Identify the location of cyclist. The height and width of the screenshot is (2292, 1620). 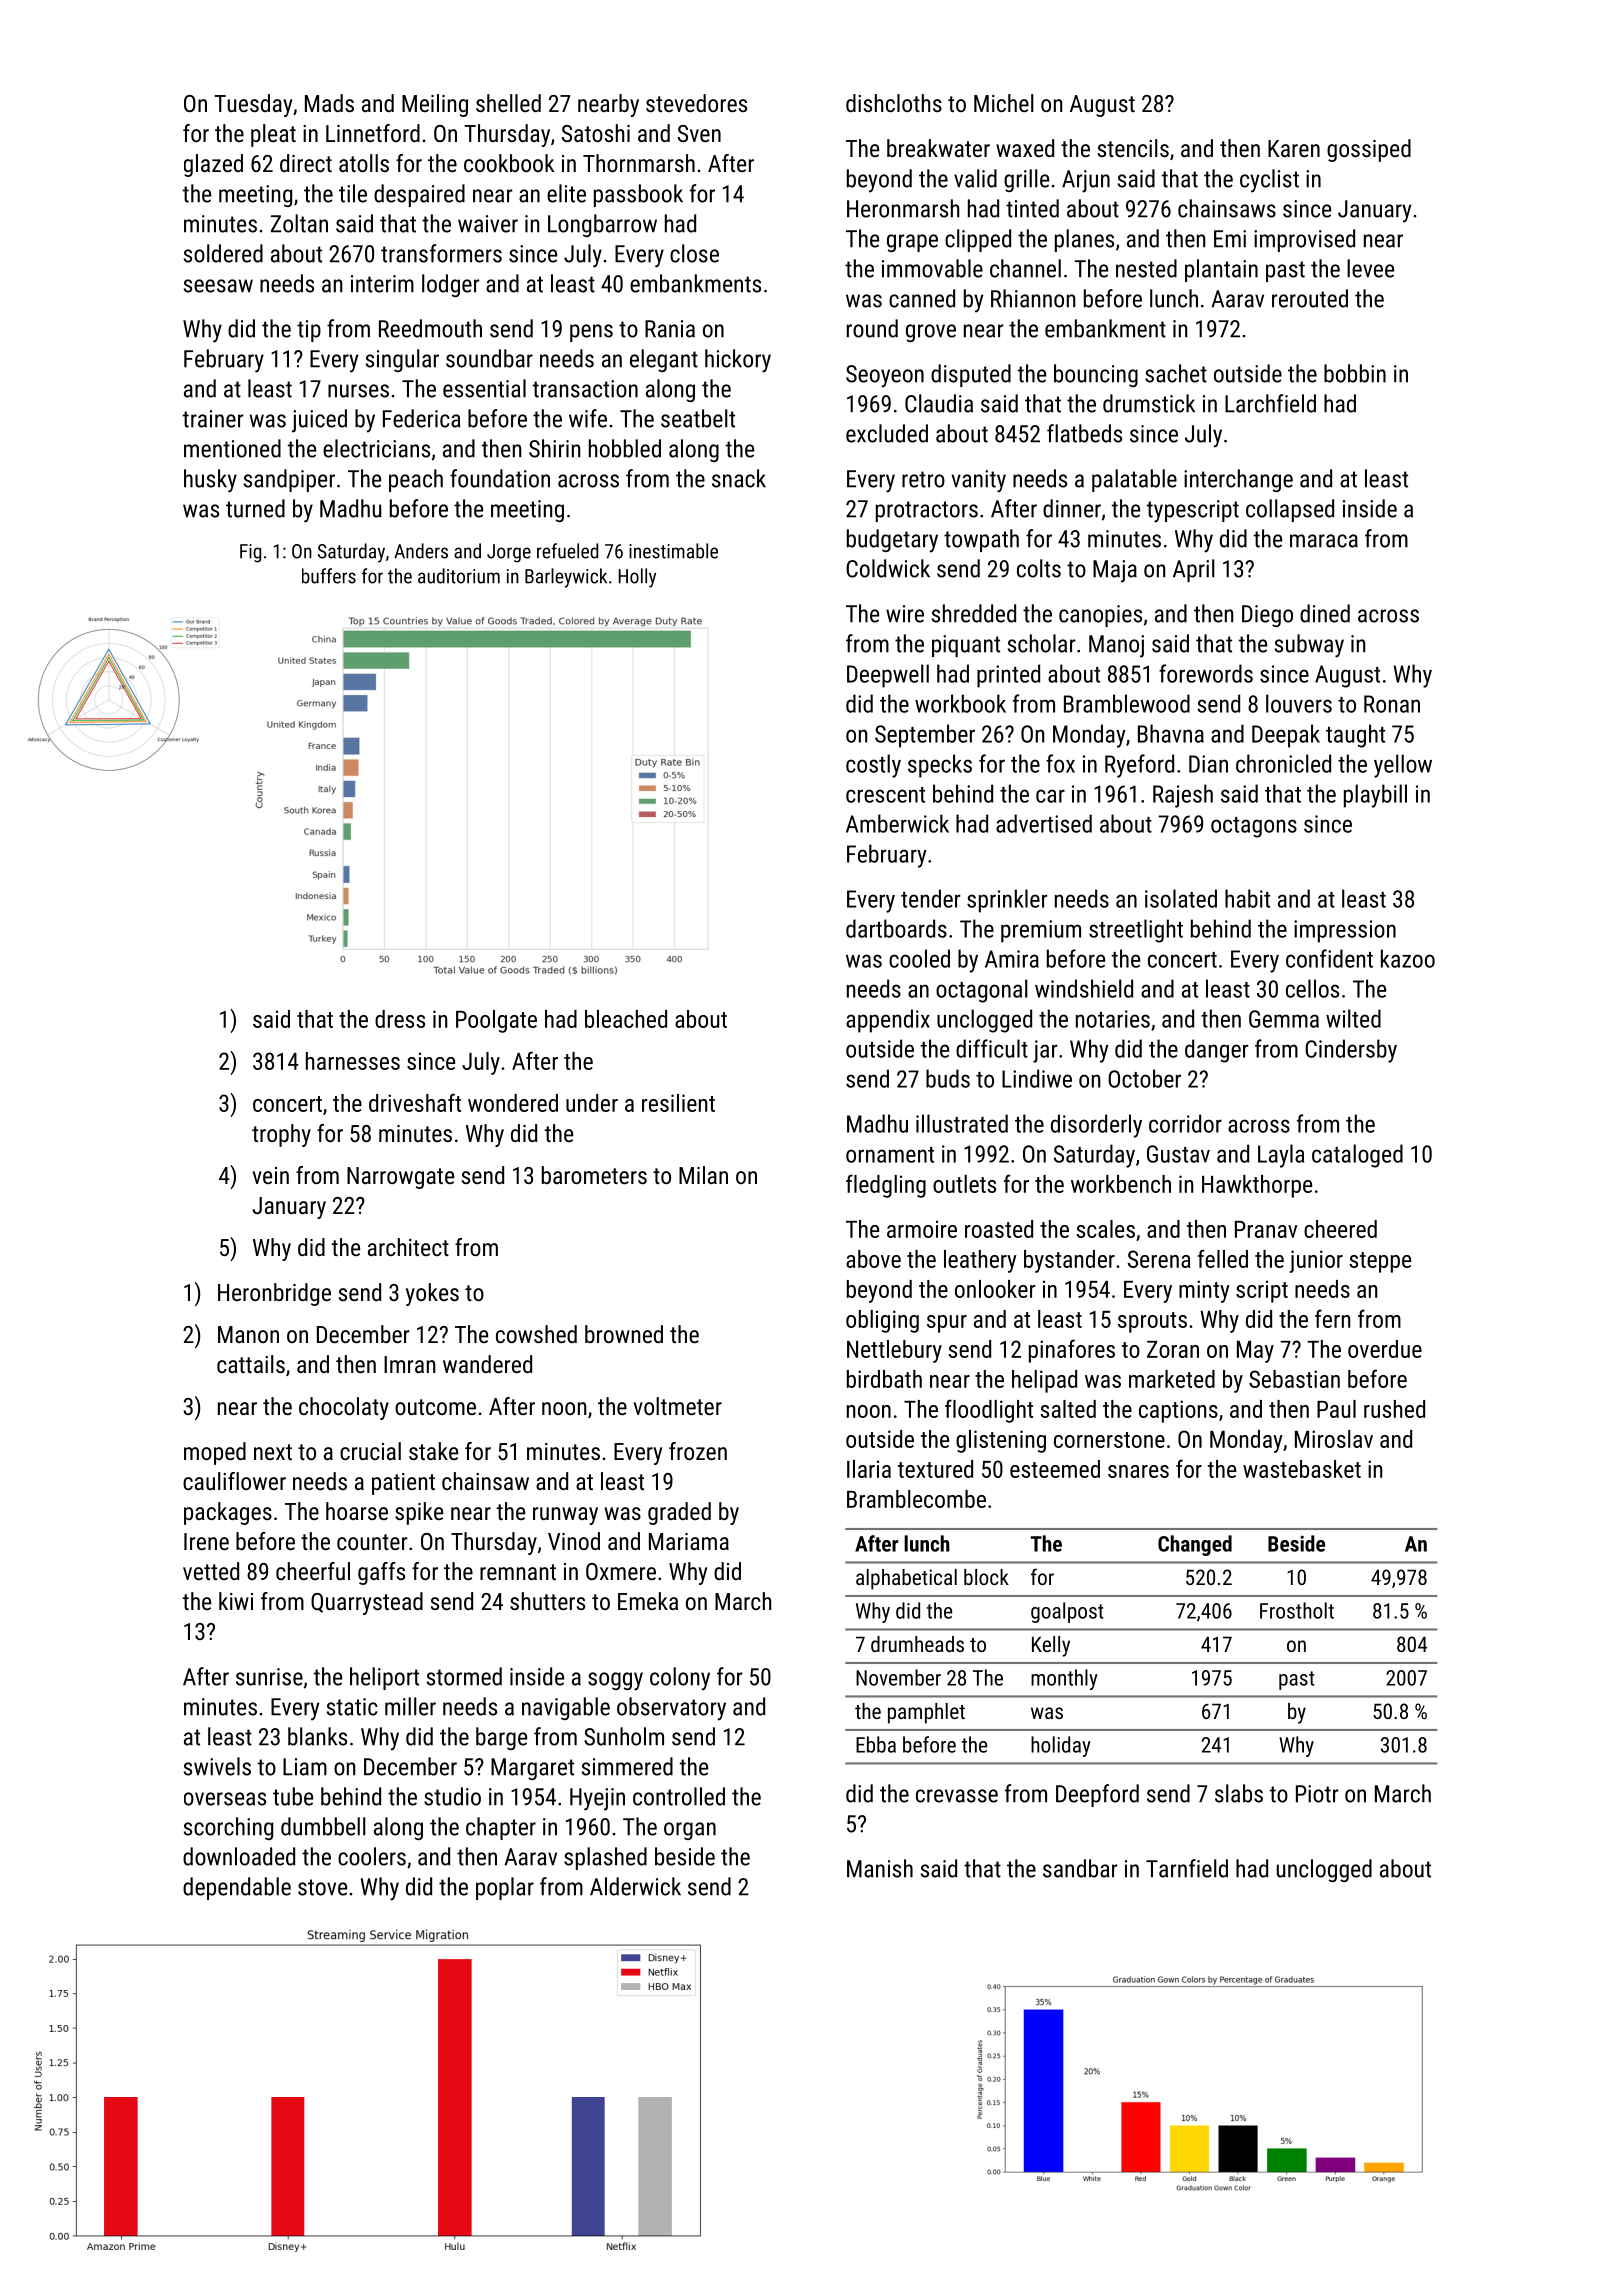
(1269, 181).
